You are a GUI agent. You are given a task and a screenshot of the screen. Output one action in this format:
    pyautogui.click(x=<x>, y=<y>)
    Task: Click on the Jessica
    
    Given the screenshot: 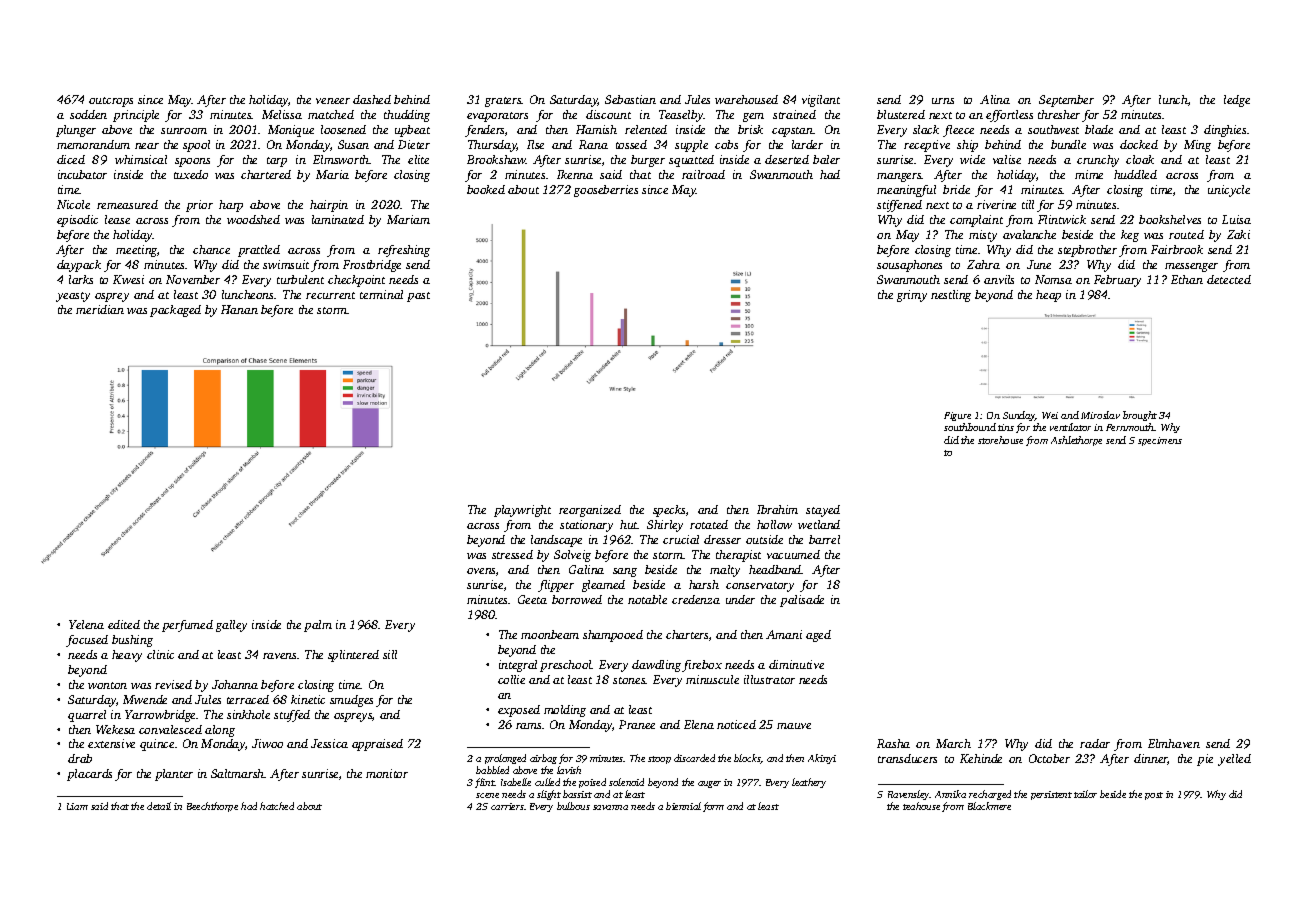 What is the action you would take?
    pyautogui.click(x=329, y=743)
